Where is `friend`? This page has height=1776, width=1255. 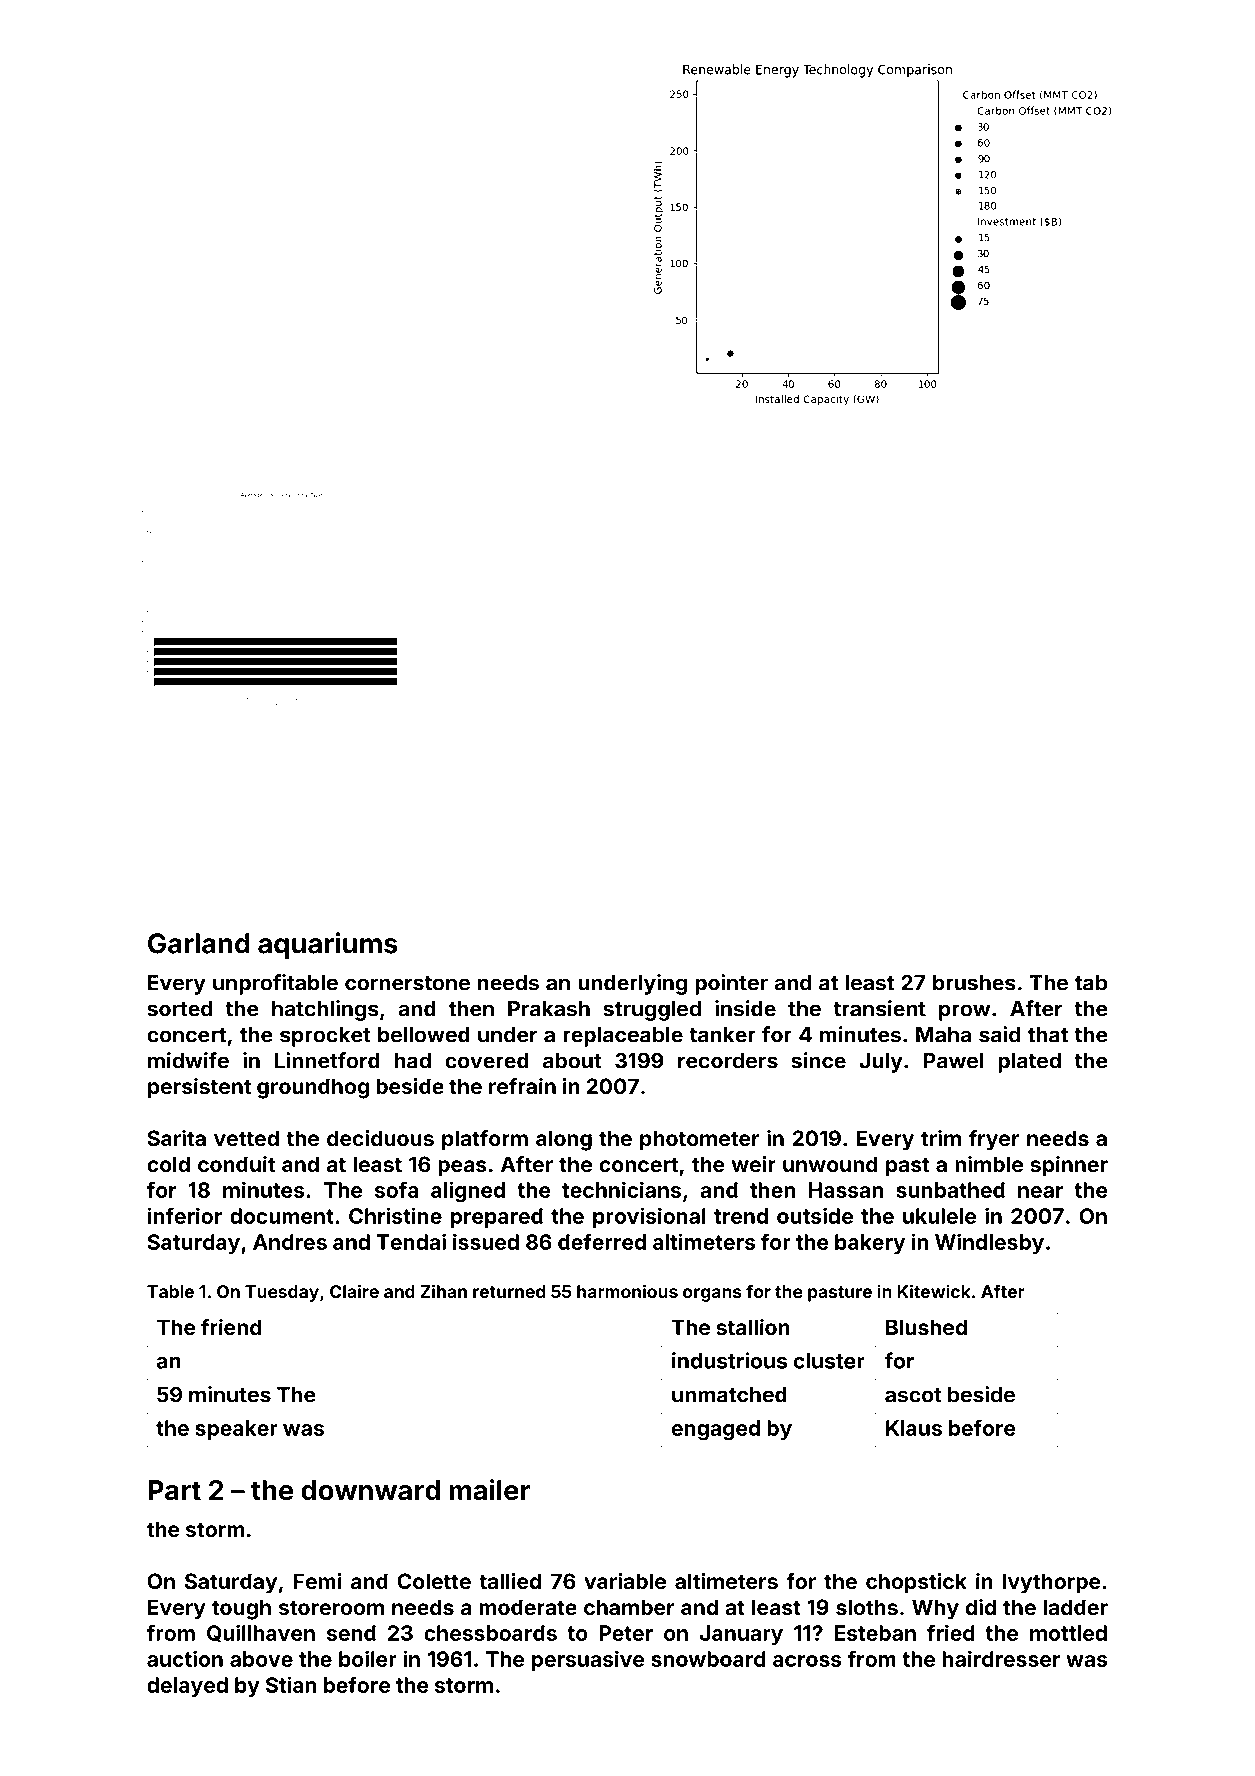
friend is located at coordinates (231, 1327).
